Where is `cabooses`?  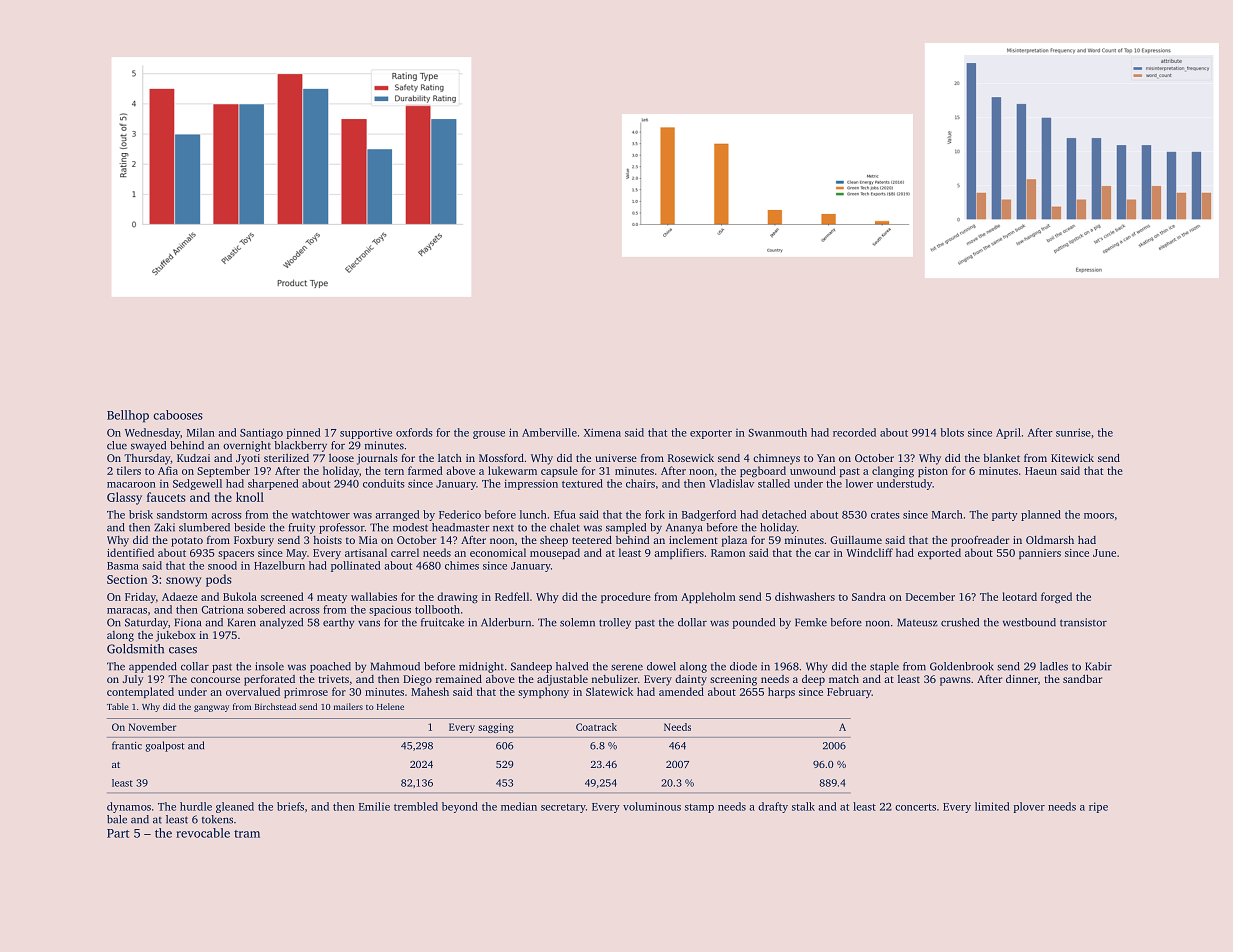
cabooses is located at coordinates (178, 415).
